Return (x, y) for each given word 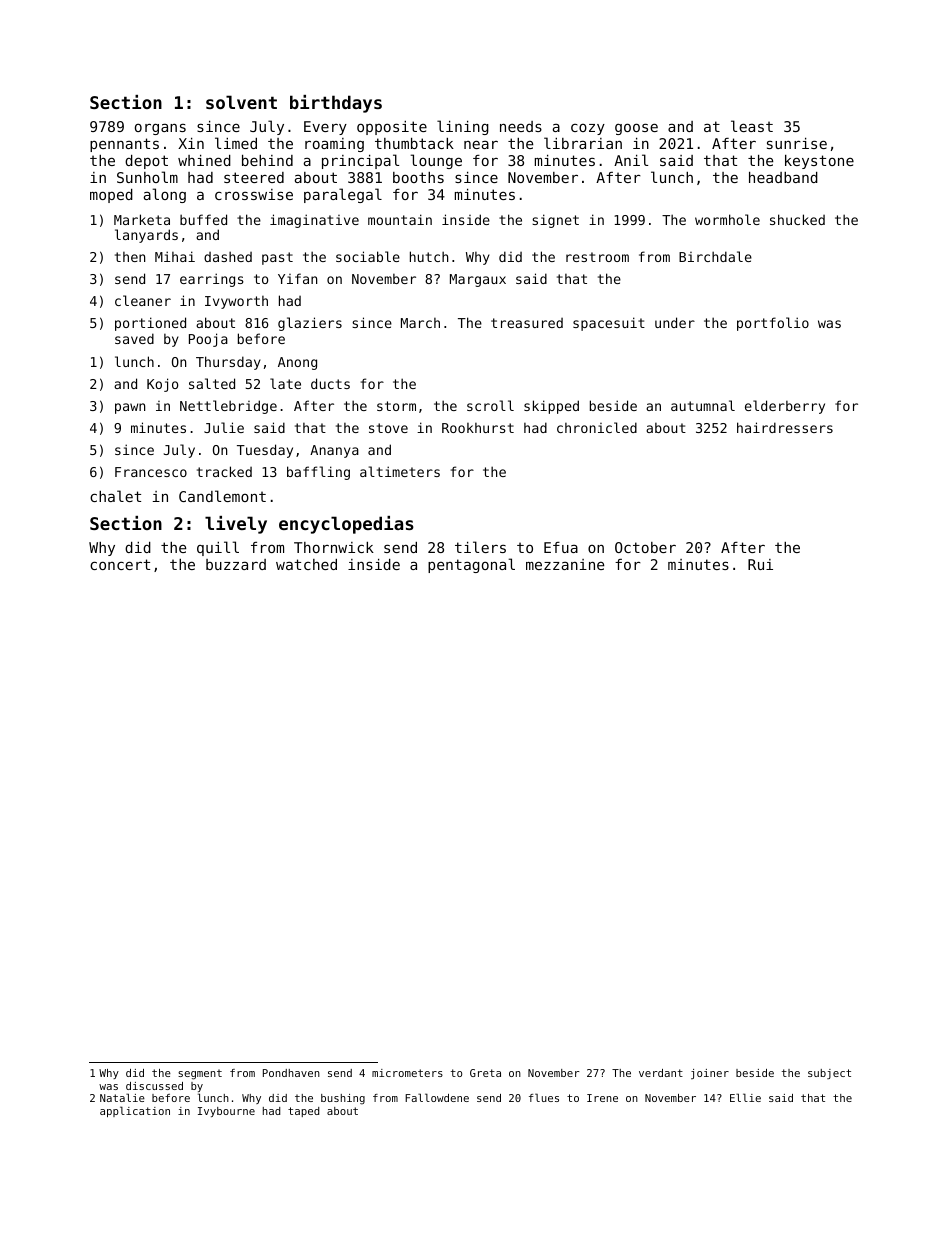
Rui (760, 564)
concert (120, 564)
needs (521, 126)
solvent (241, 102)
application (135, 1111)
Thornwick (334, 547)
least (752, 126)
